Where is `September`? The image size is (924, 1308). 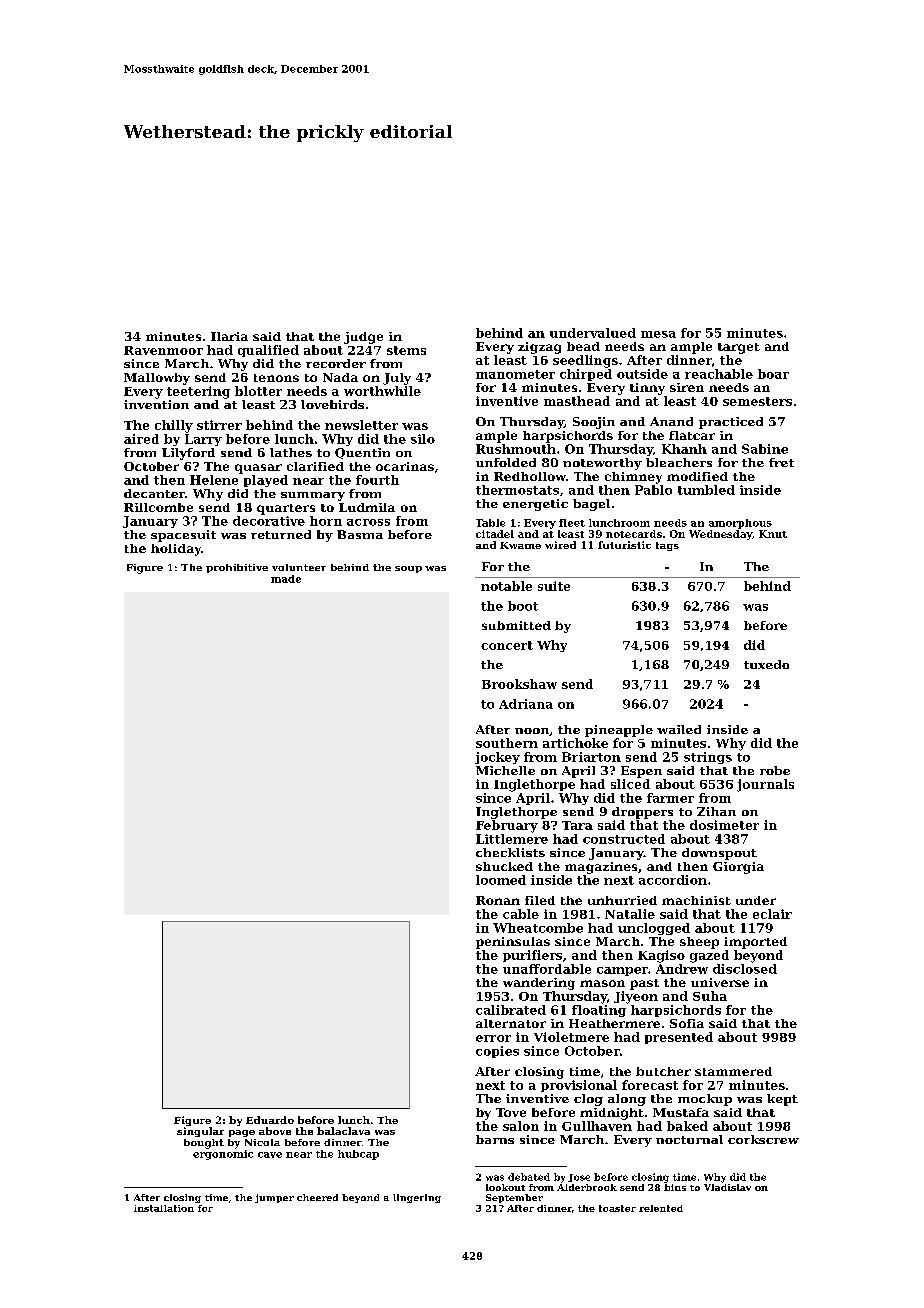 September is located at coordinates (514, 1198).
